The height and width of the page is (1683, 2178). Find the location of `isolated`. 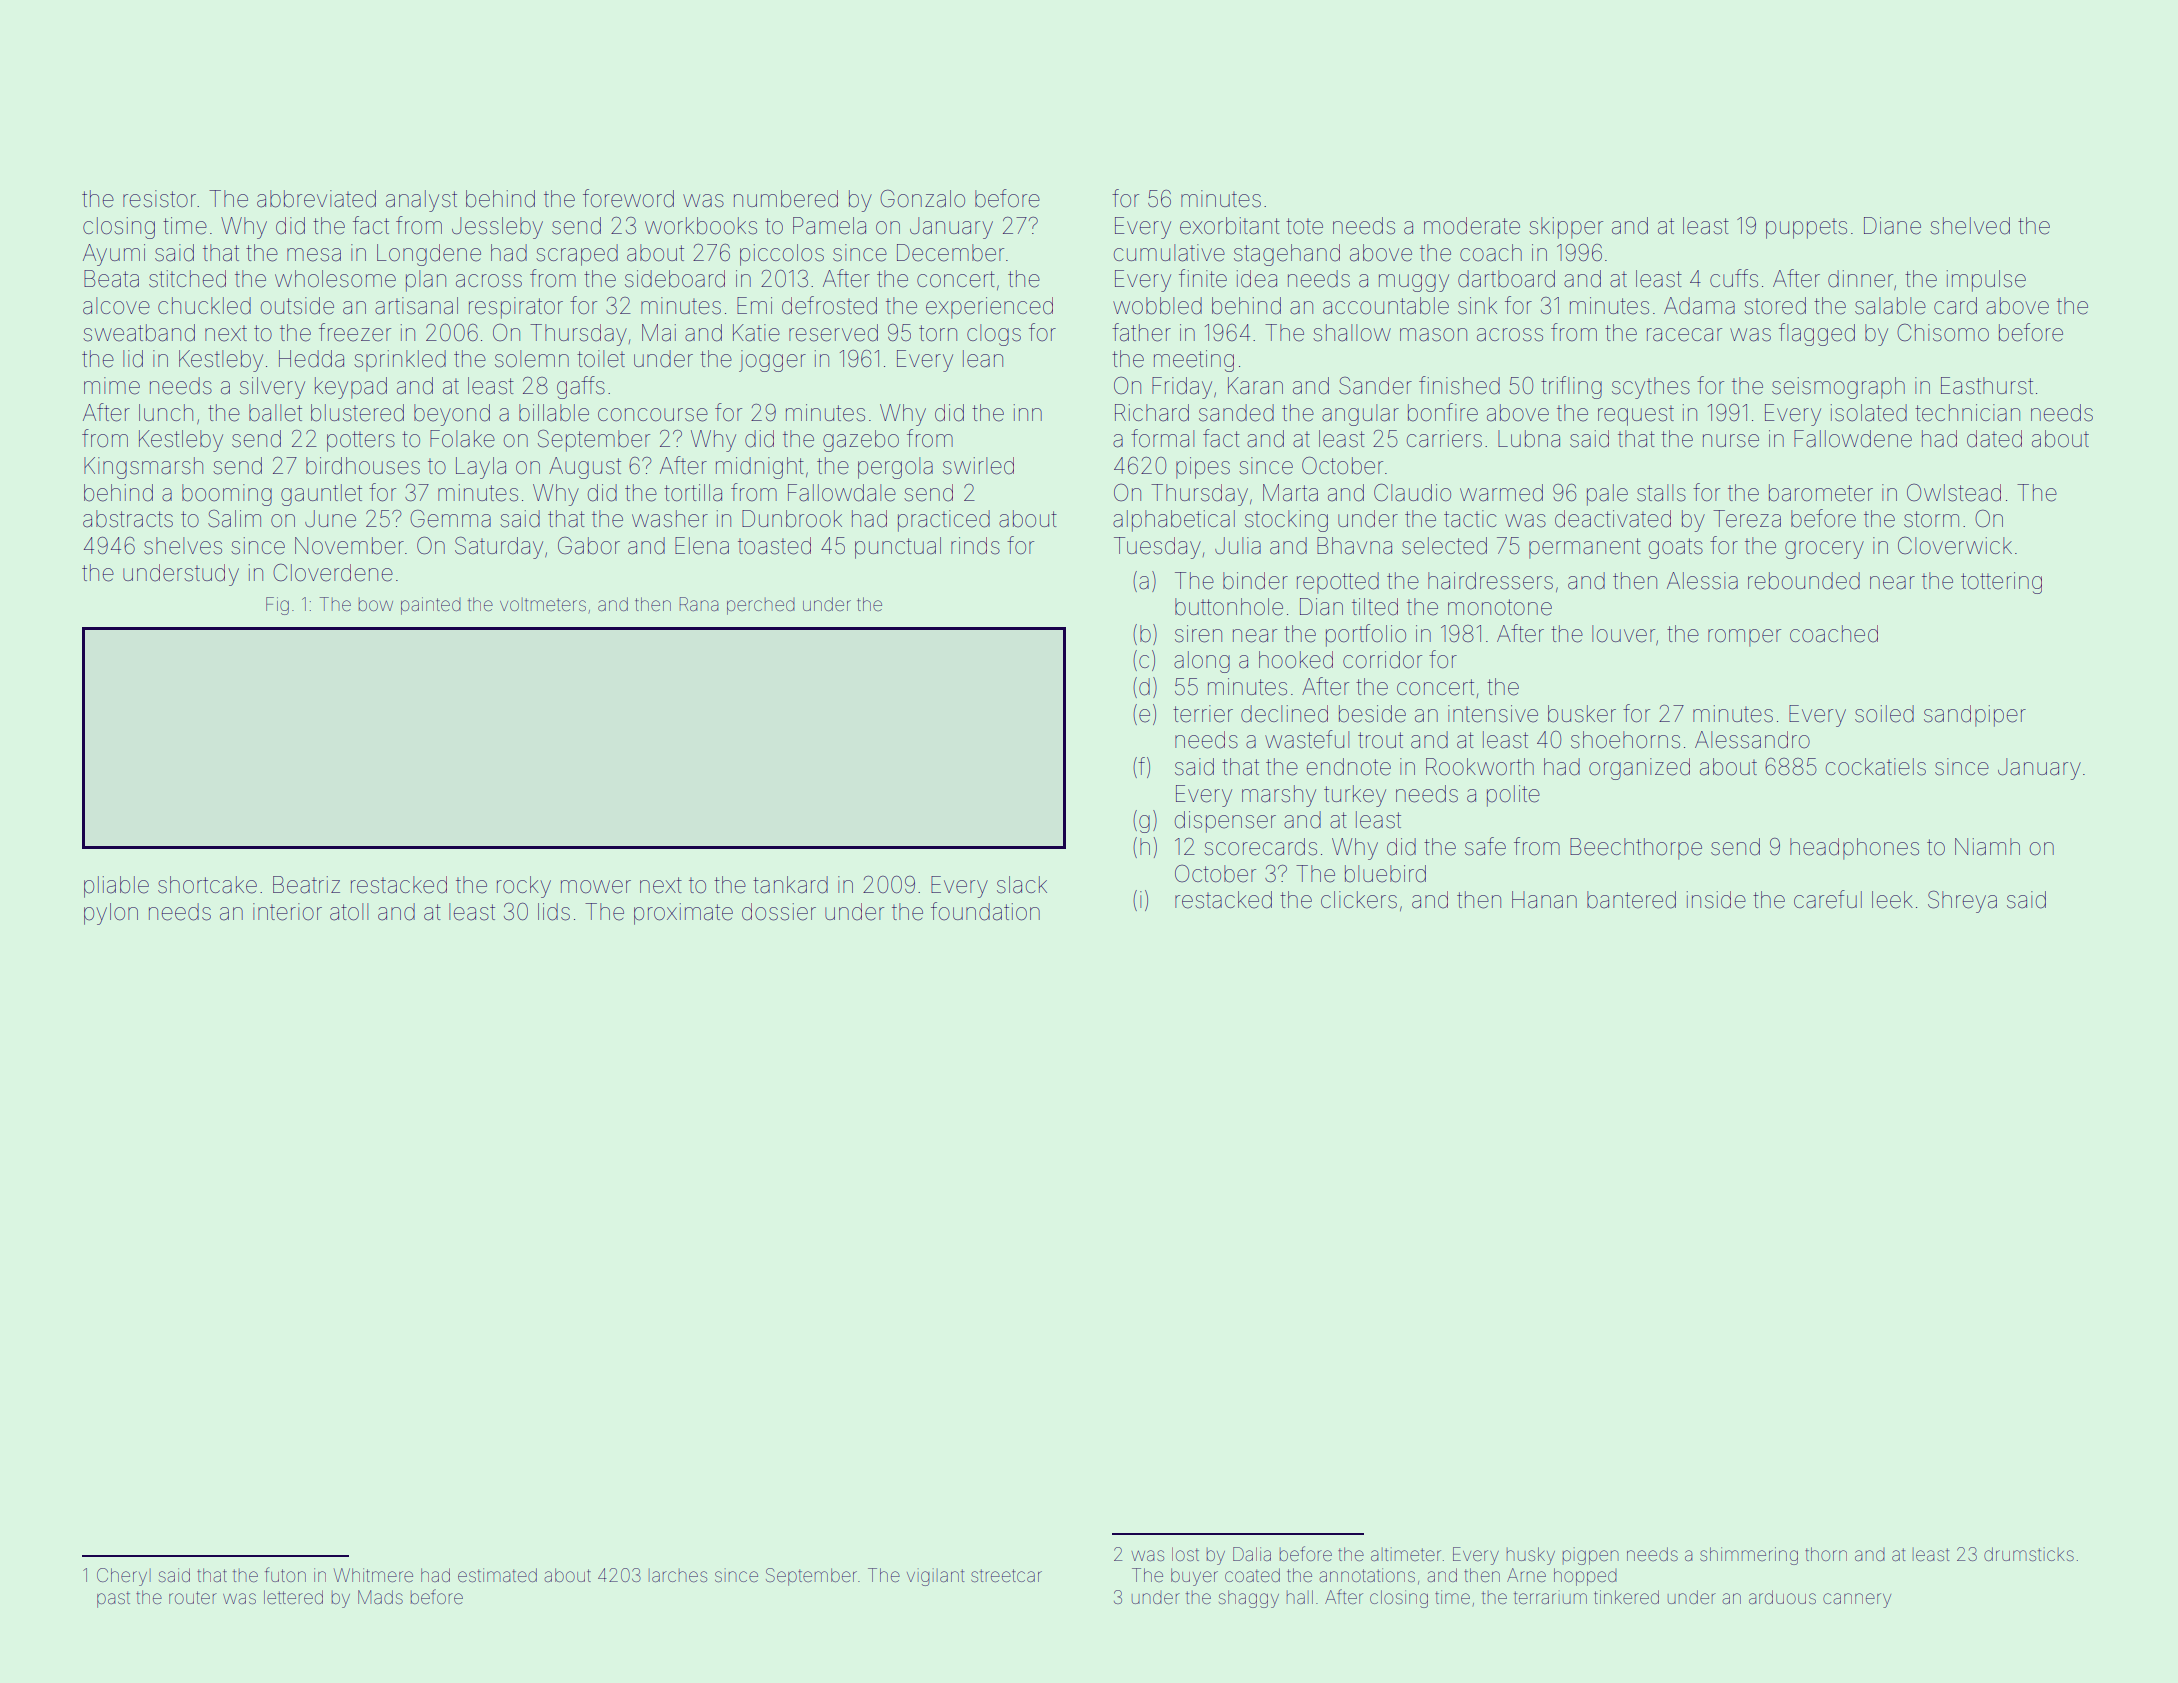

isolated is located at coordinates (1869, 413).
